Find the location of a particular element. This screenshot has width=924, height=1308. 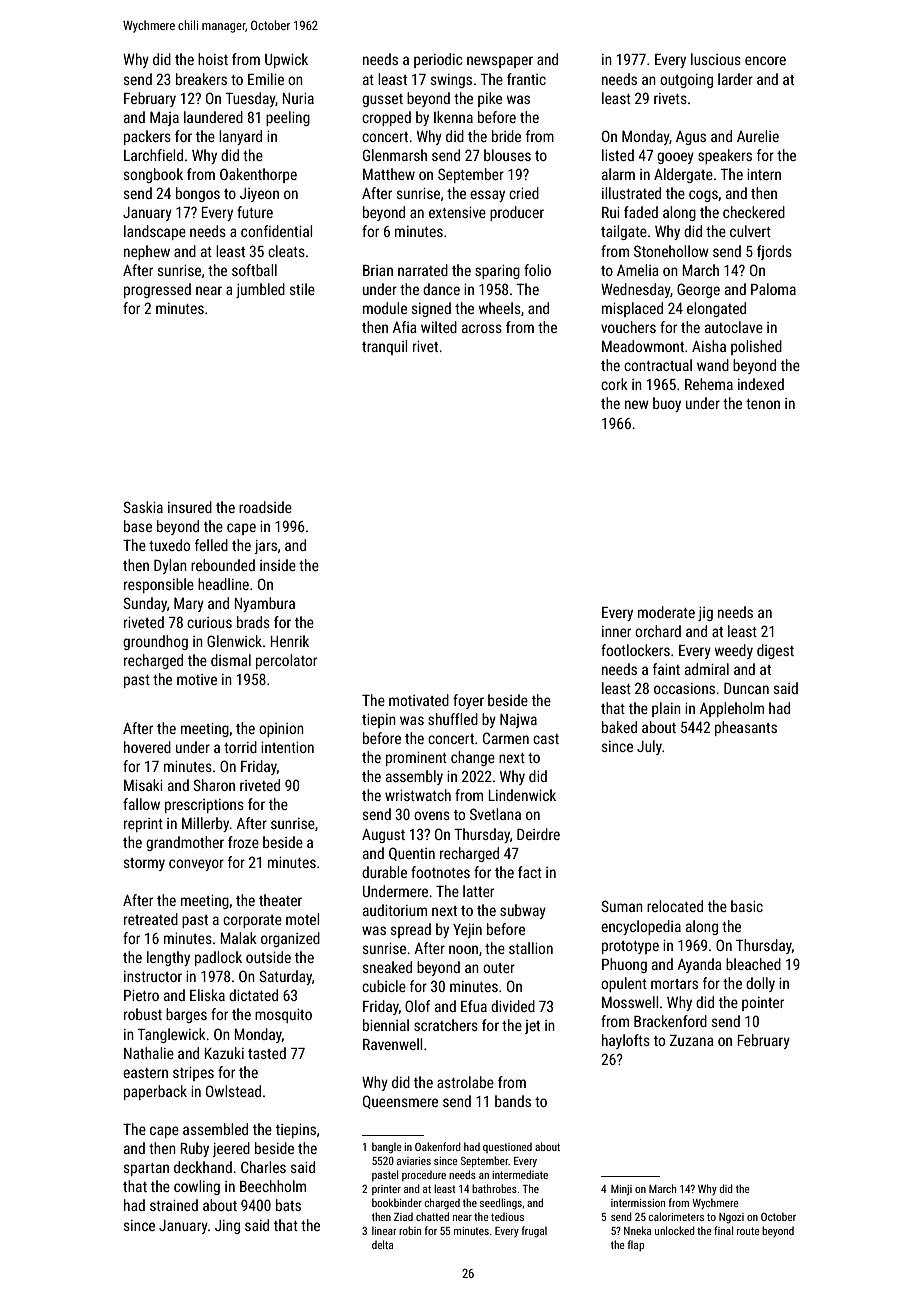

Ngozi is located at coordinates (731, 1218).
